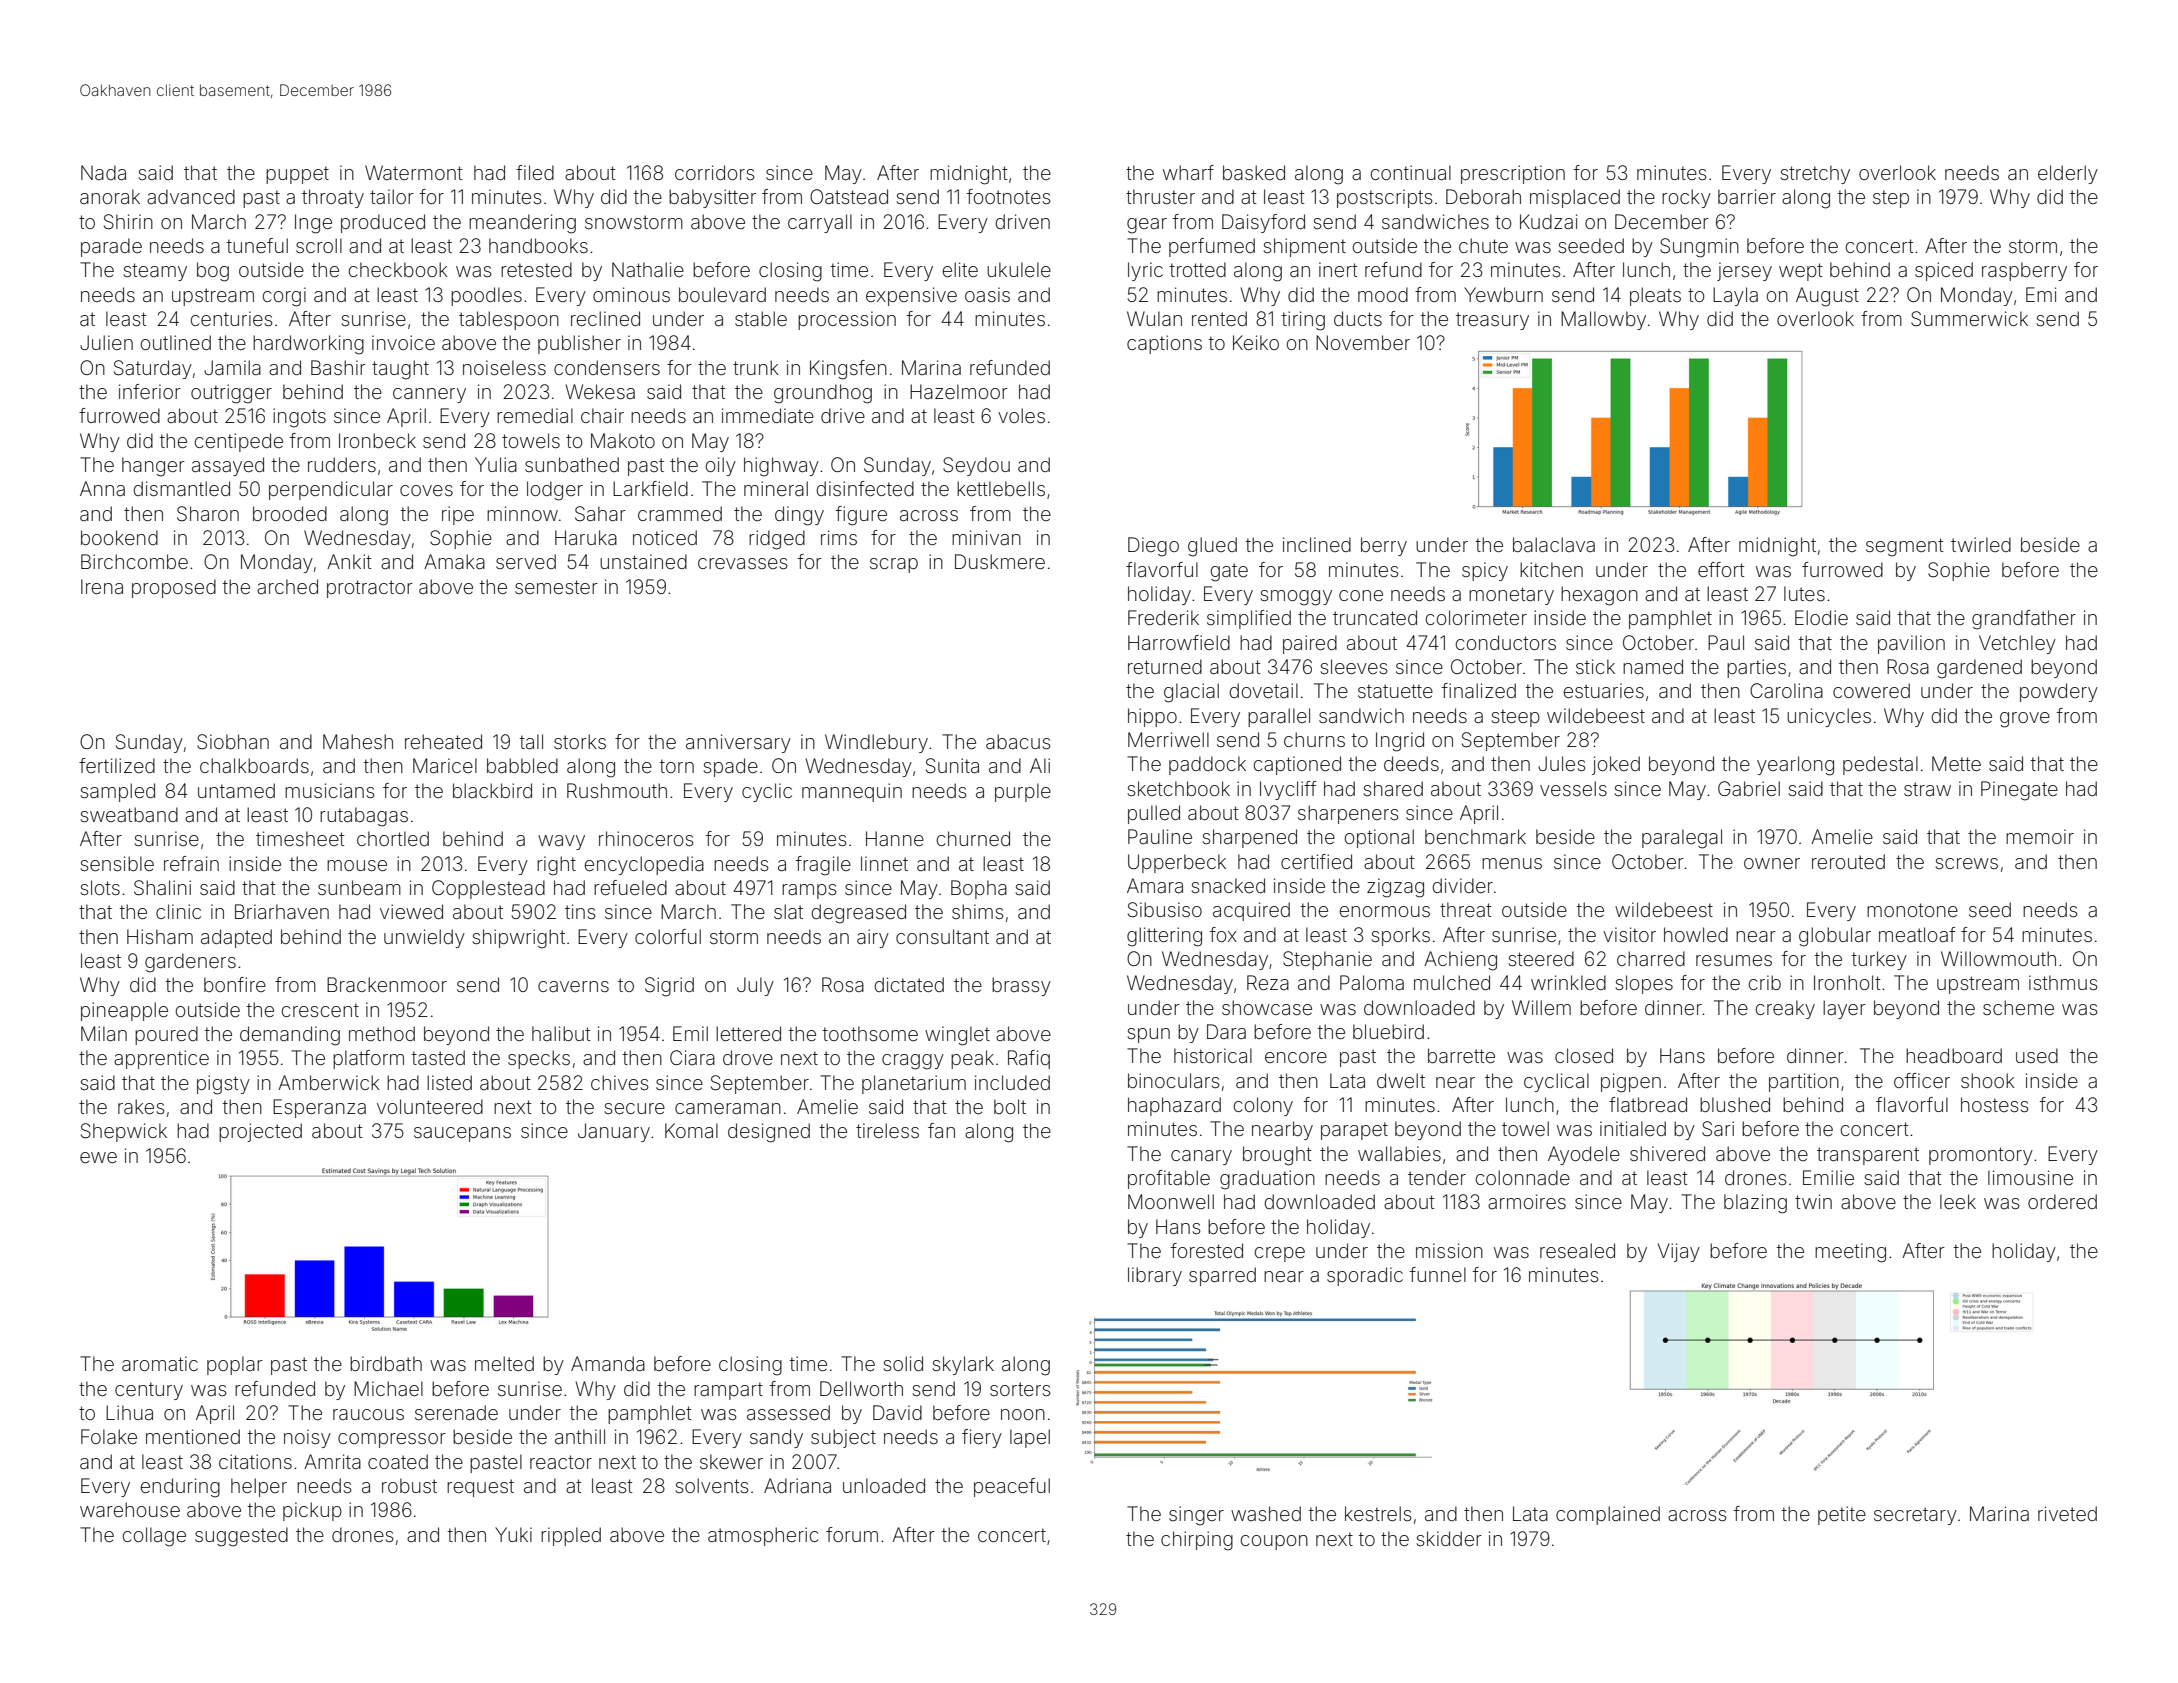 This screenshot has height=1683, width=2178. What do you see at coordinates (236, 938) in the screenshot?
I see `adapted` at bounding box center [236, 938].
